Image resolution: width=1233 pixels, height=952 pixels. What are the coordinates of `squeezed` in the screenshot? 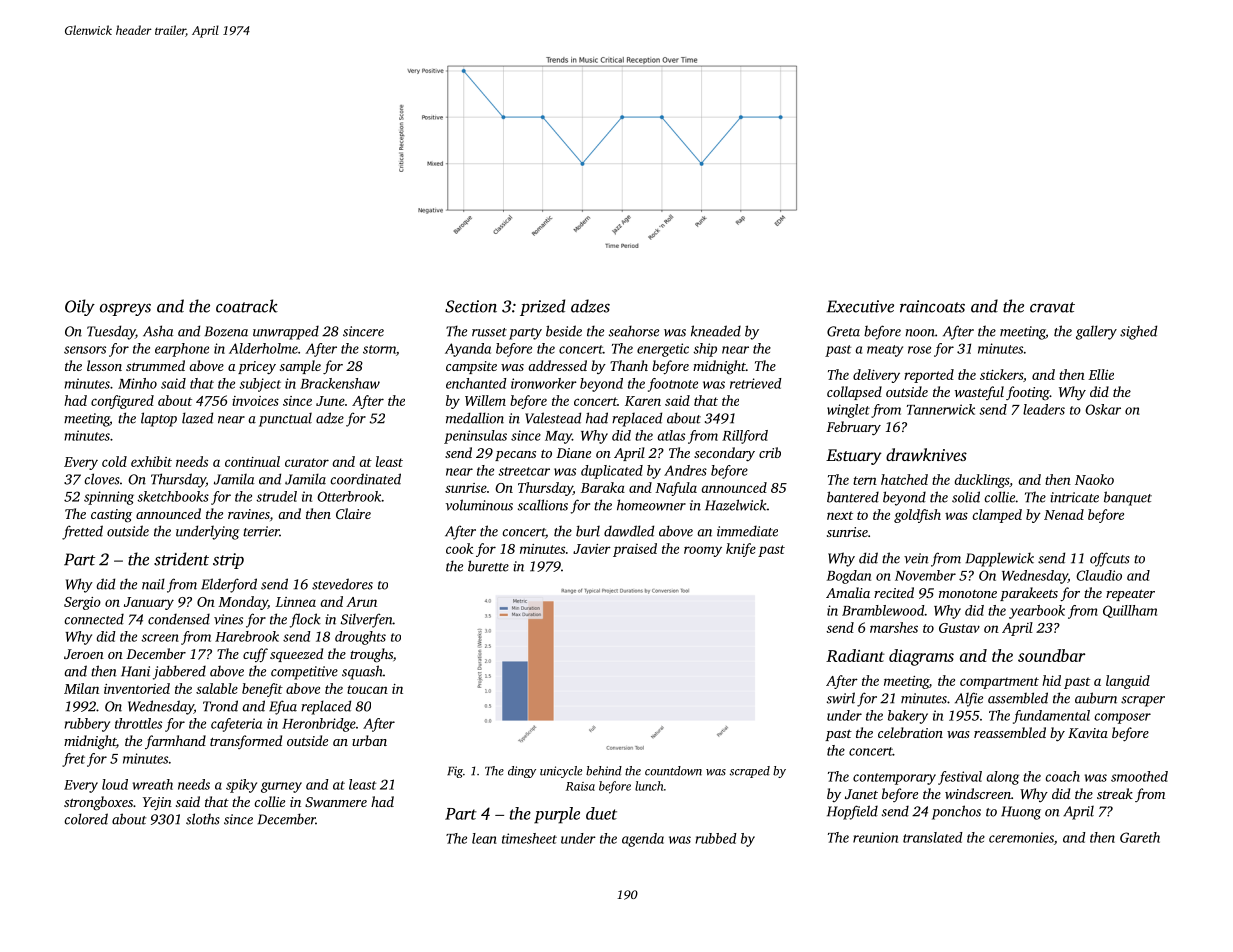 It's located at (296, 655).
